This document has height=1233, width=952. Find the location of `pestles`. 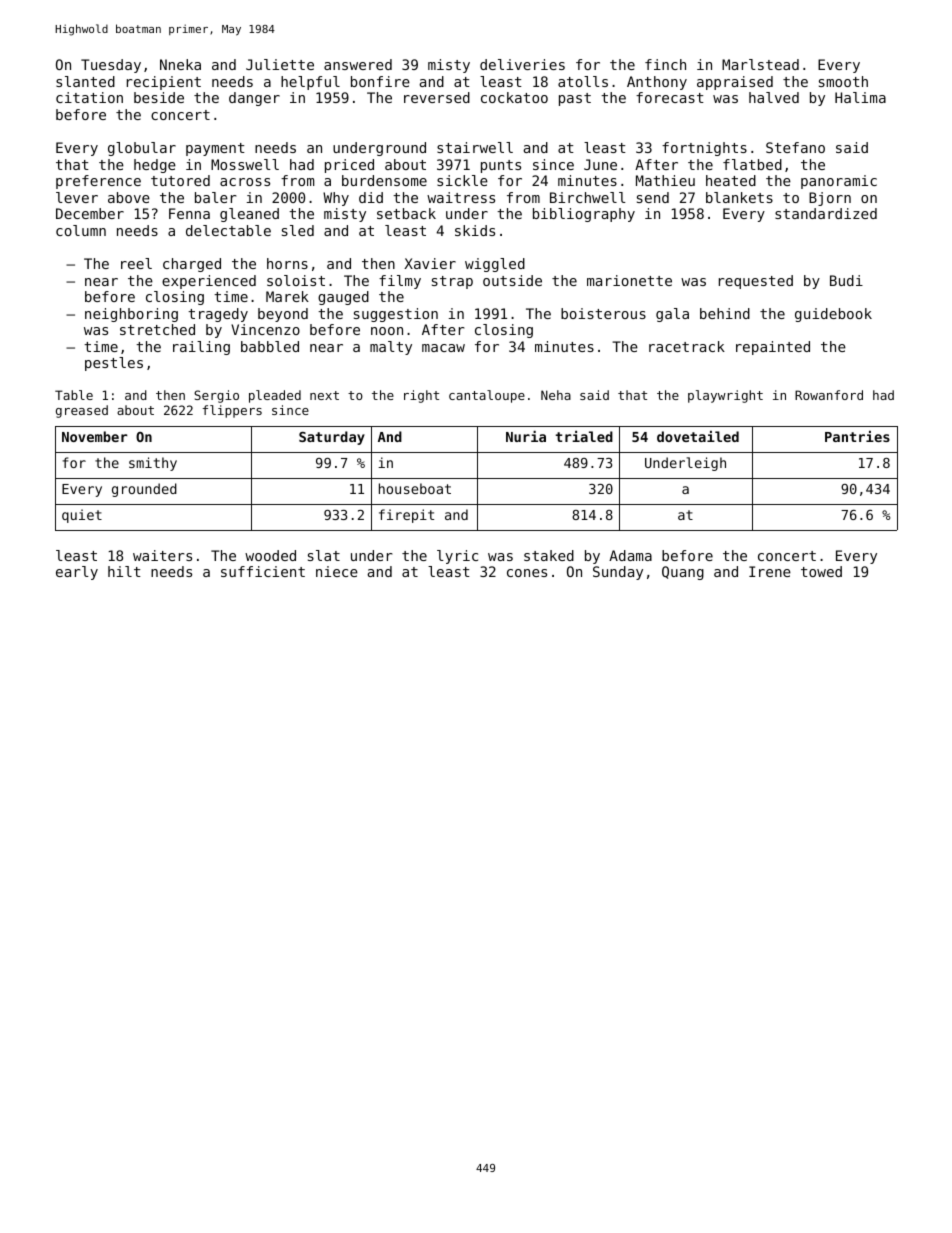

pestles is located at coordinates (114, 364).
